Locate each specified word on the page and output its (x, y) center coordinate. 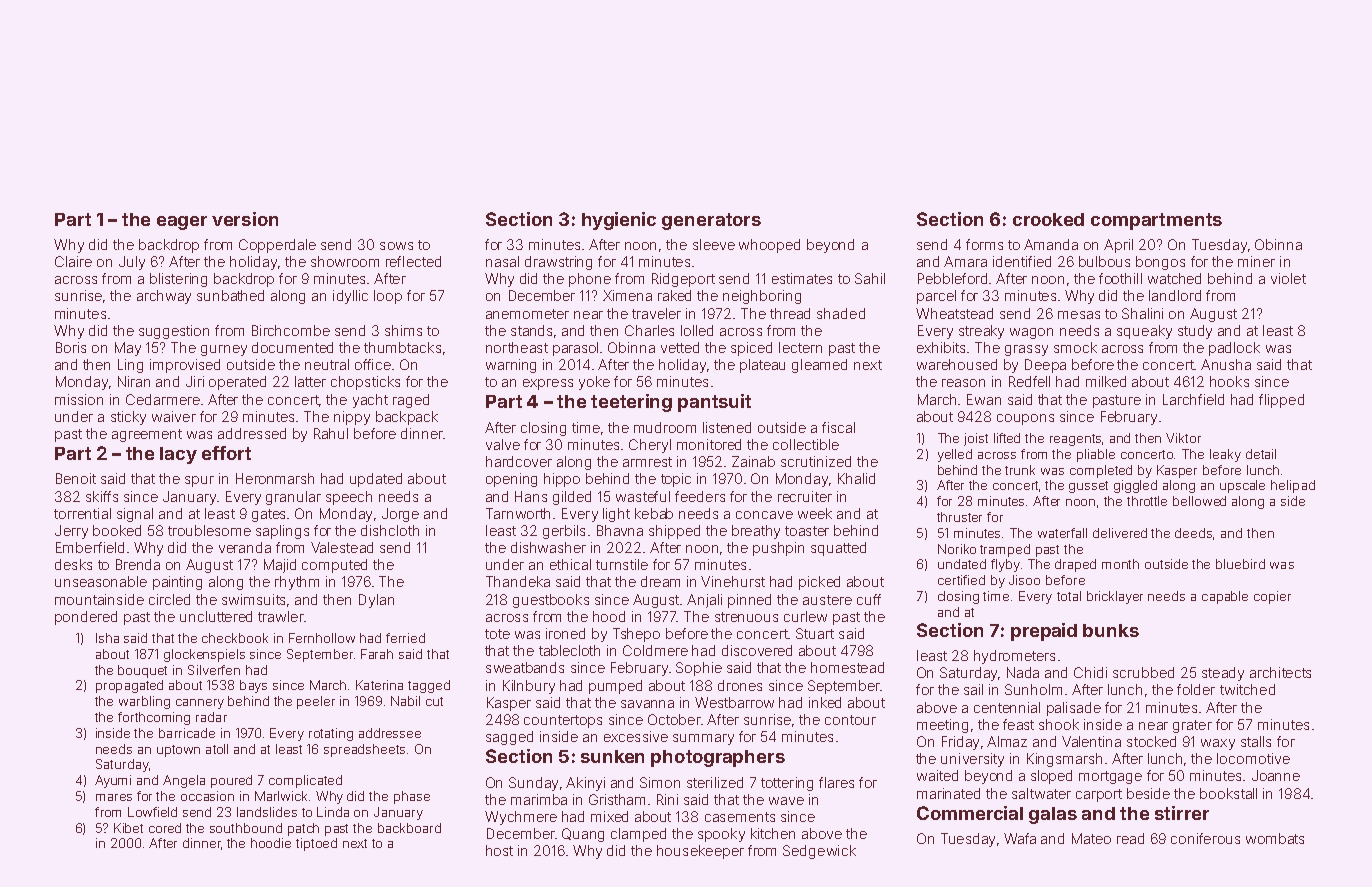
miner (1256, 261)
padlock (1234, 349)
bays (253, 686)
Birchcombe (291, 330)
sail (973, 689)
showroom (345, 261)
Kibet (128, 828)
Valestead (342, 547)
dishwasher (548, 547)
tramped (1005, 550)
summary (703, 739)
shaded (841, 313)
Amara (965, 261)
